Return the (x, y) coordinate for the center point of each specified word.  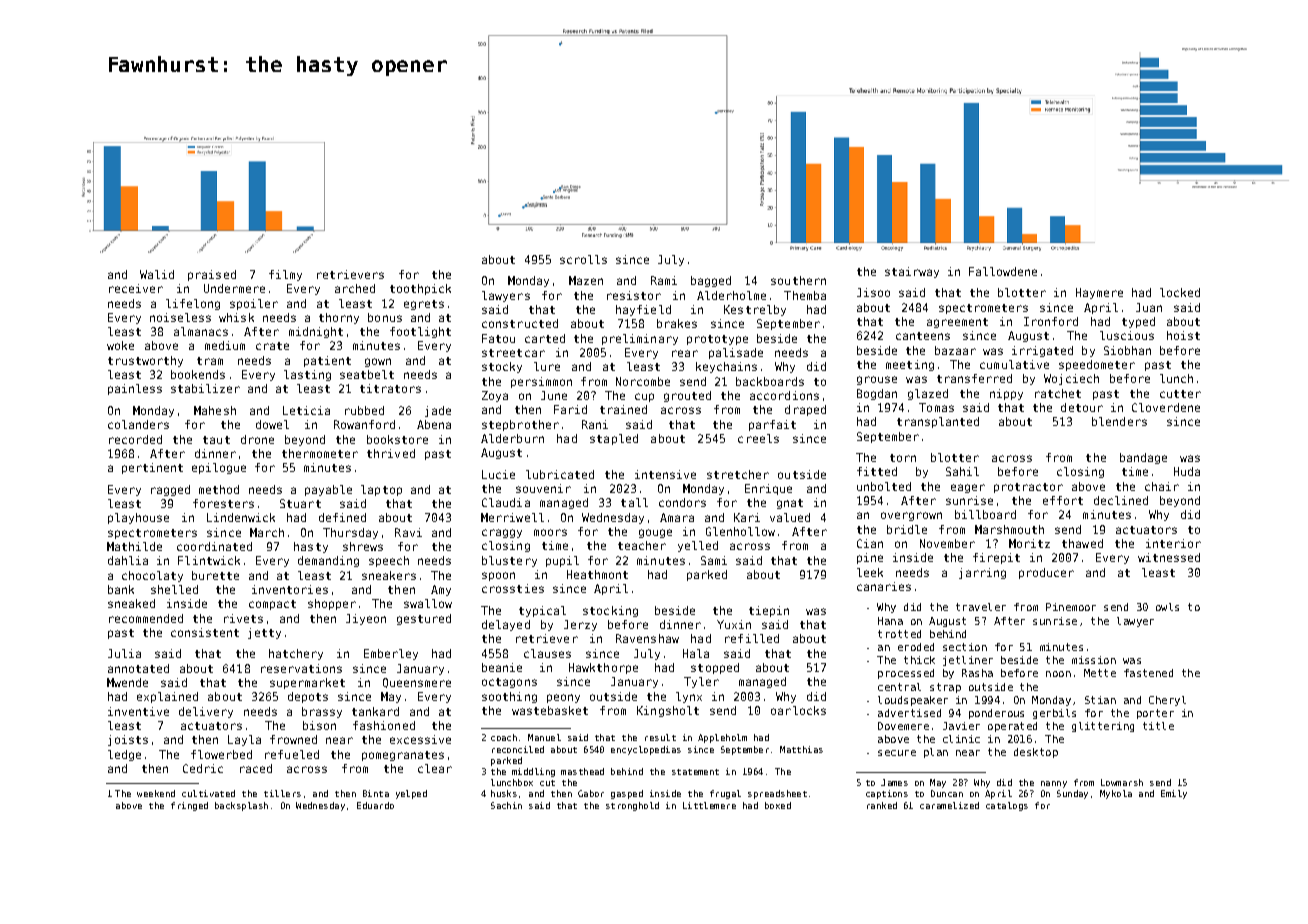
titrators (390, 388)
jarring (982, 573)
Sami (714, 560)
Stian (1100, 700)
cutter (1180, 394)
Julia (124, 653)
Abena (434, 424)
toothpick (420, 289)
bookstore (397, 439)
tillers (282, 793)
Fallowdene (1003, 271)
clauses (547, 653)
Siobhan (1127, 350)
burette (215, 575)
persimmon (541, 382)
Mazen (586, 280)
